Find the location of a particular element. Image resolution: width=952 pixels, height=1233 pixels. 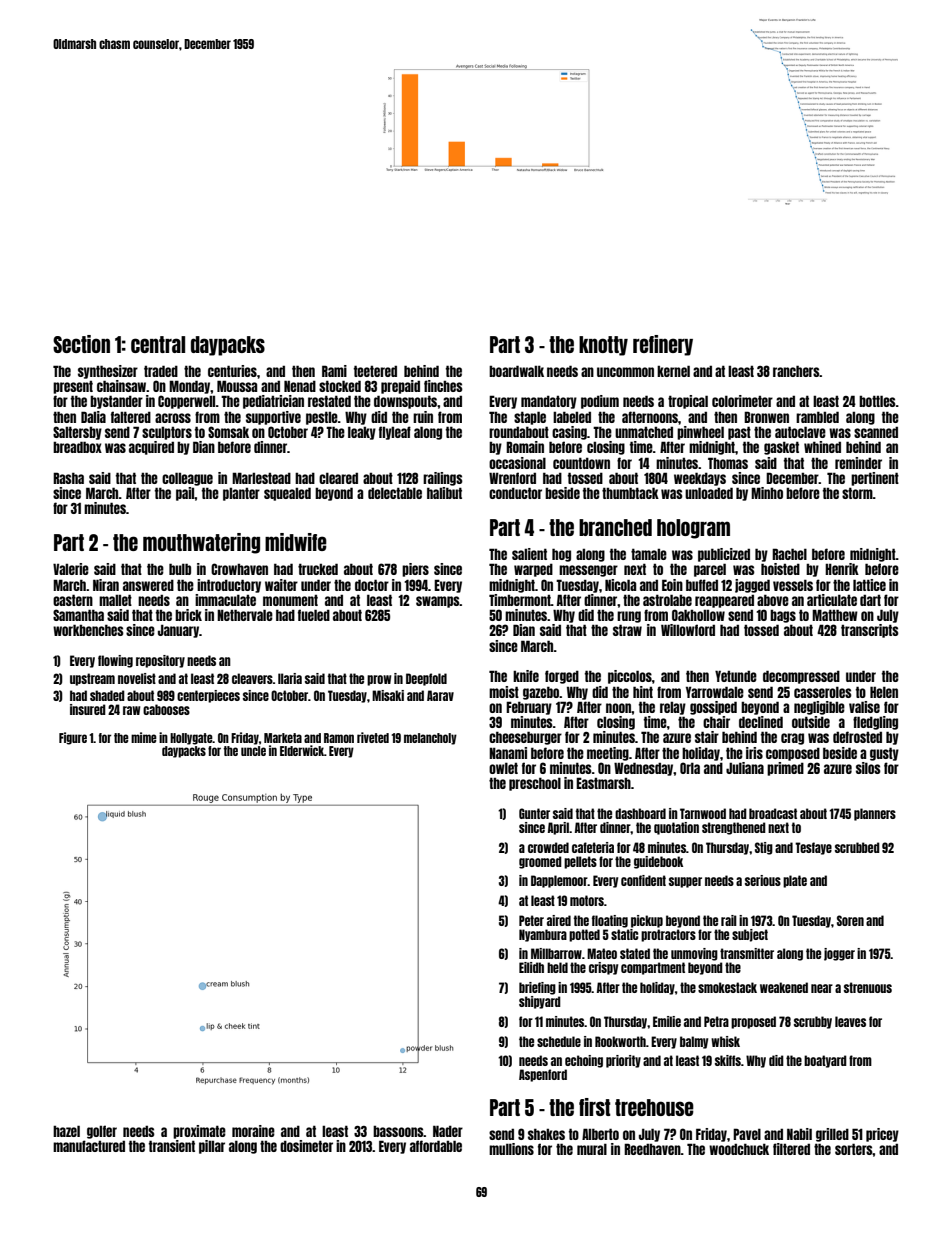

hazel is located at coordinates (66, 1131).
